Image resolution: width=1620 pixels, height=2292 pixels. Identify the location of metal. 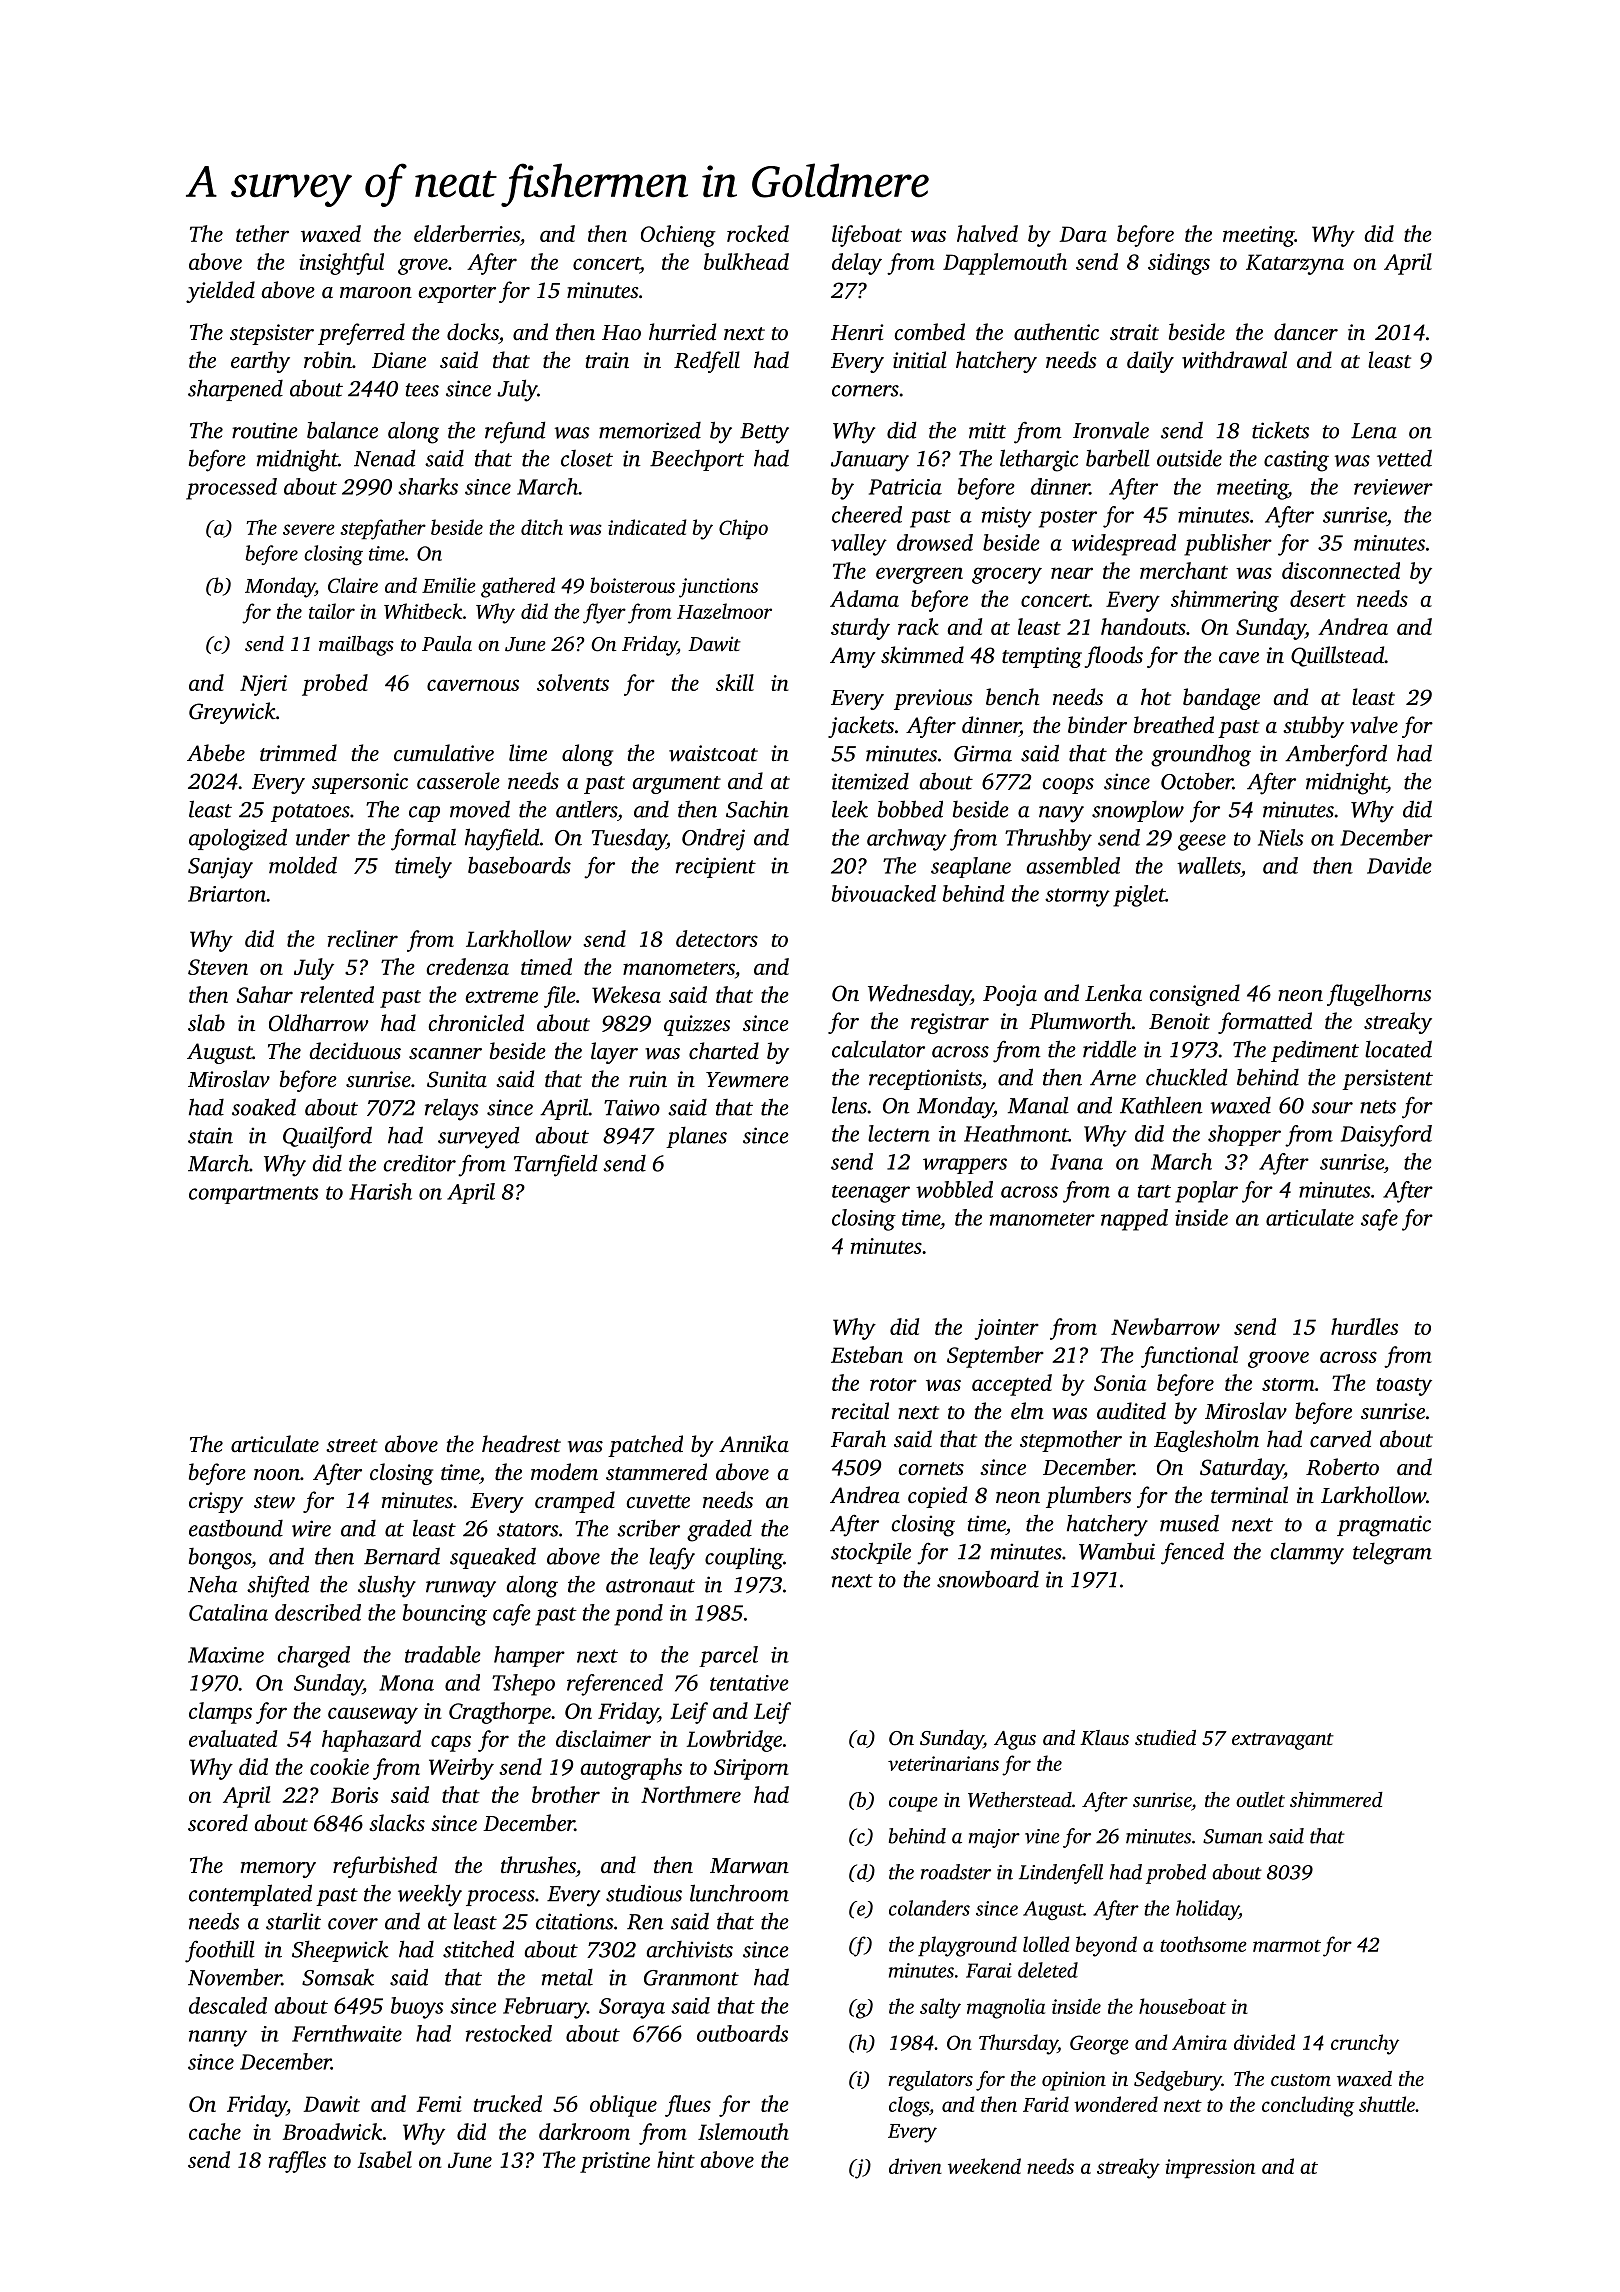
(567, 1977).
